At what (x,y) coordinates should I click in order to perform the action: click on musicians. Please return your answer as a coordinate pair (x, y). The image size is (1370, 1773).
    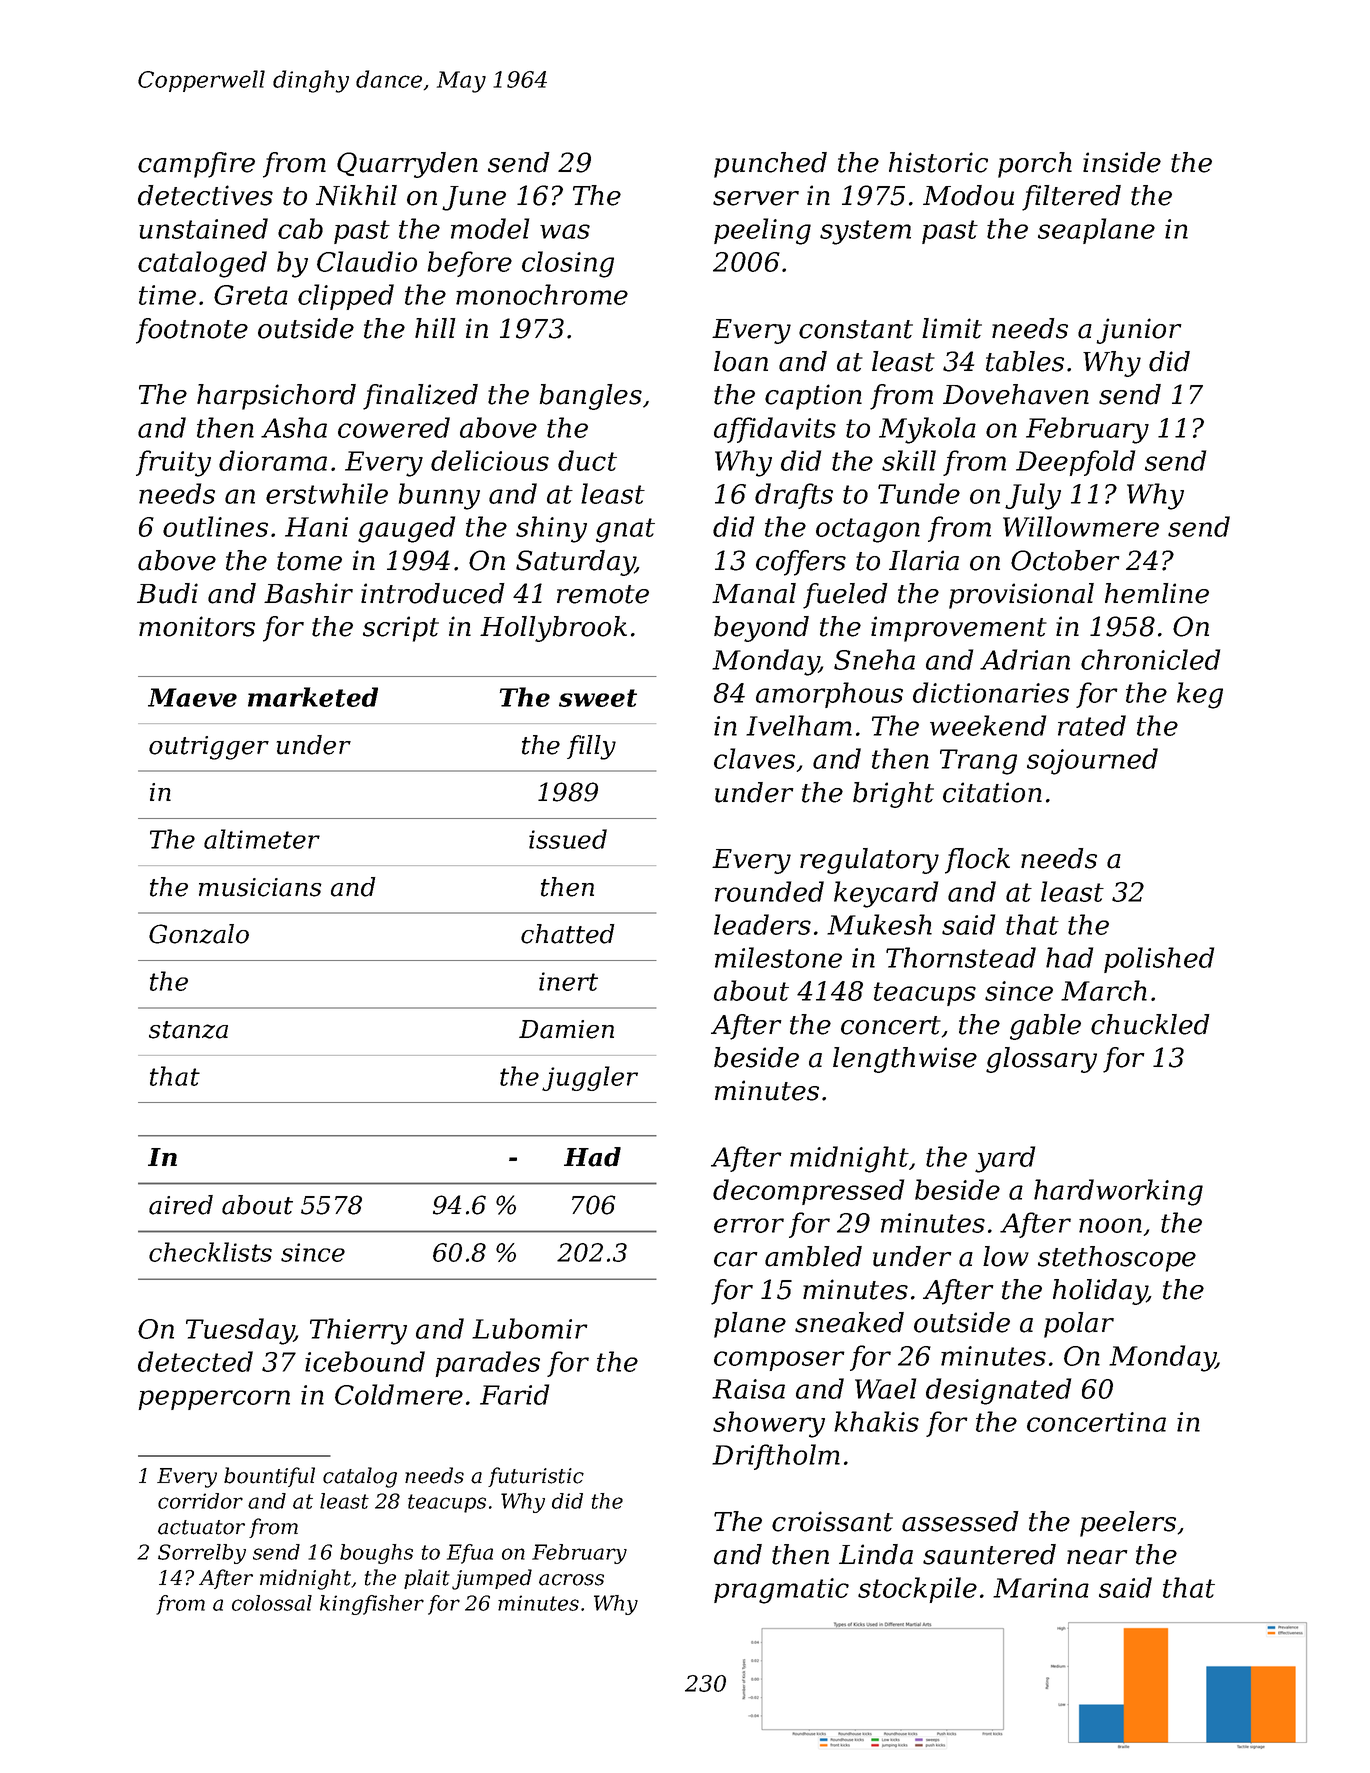
    Looking at the image, I should click on (260, 887).
